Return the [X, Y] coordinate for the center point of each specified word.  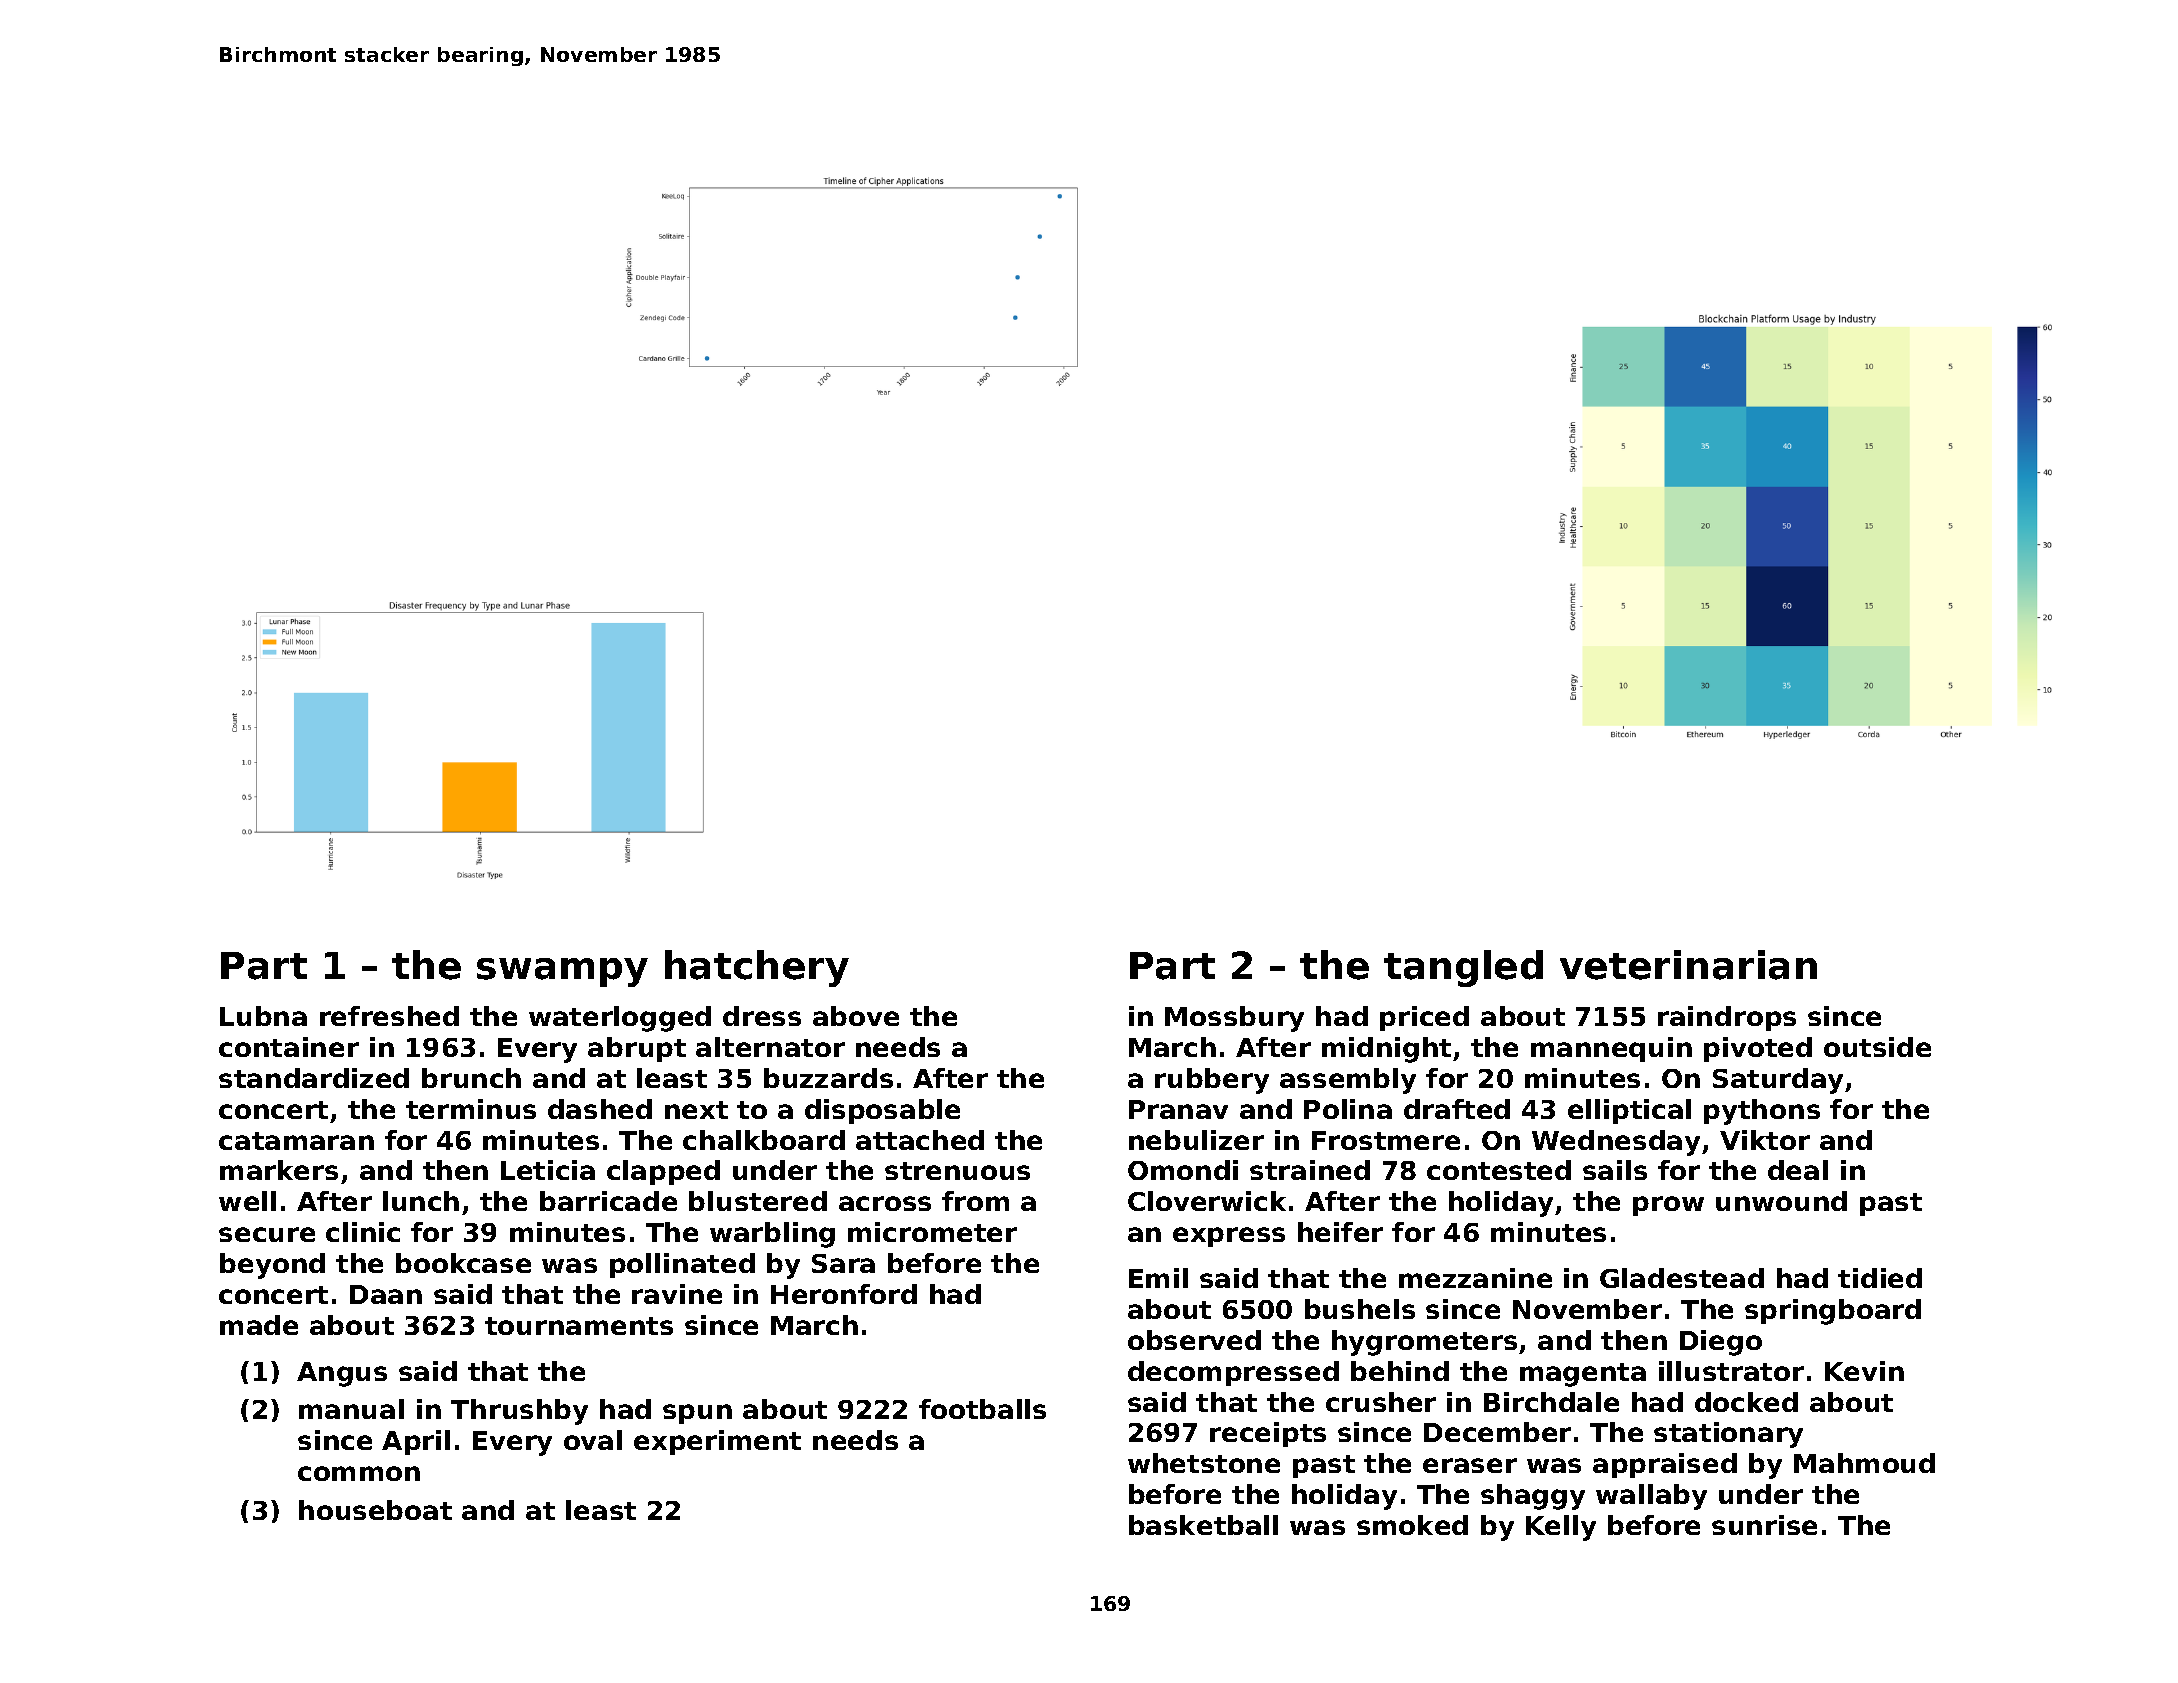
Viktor [1765, 1140]
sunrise [1764, 1525]
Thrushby [519, 1412]
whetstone [1204, 1463]
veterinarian [1688, 965]
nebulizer [1196, 1140]
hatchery [757, 968]
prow [1668, 1206]
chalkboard [764, 1140]
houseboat [375, 1510]
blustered [758, 1201]
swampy [562, 972]
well [247, 1201]
